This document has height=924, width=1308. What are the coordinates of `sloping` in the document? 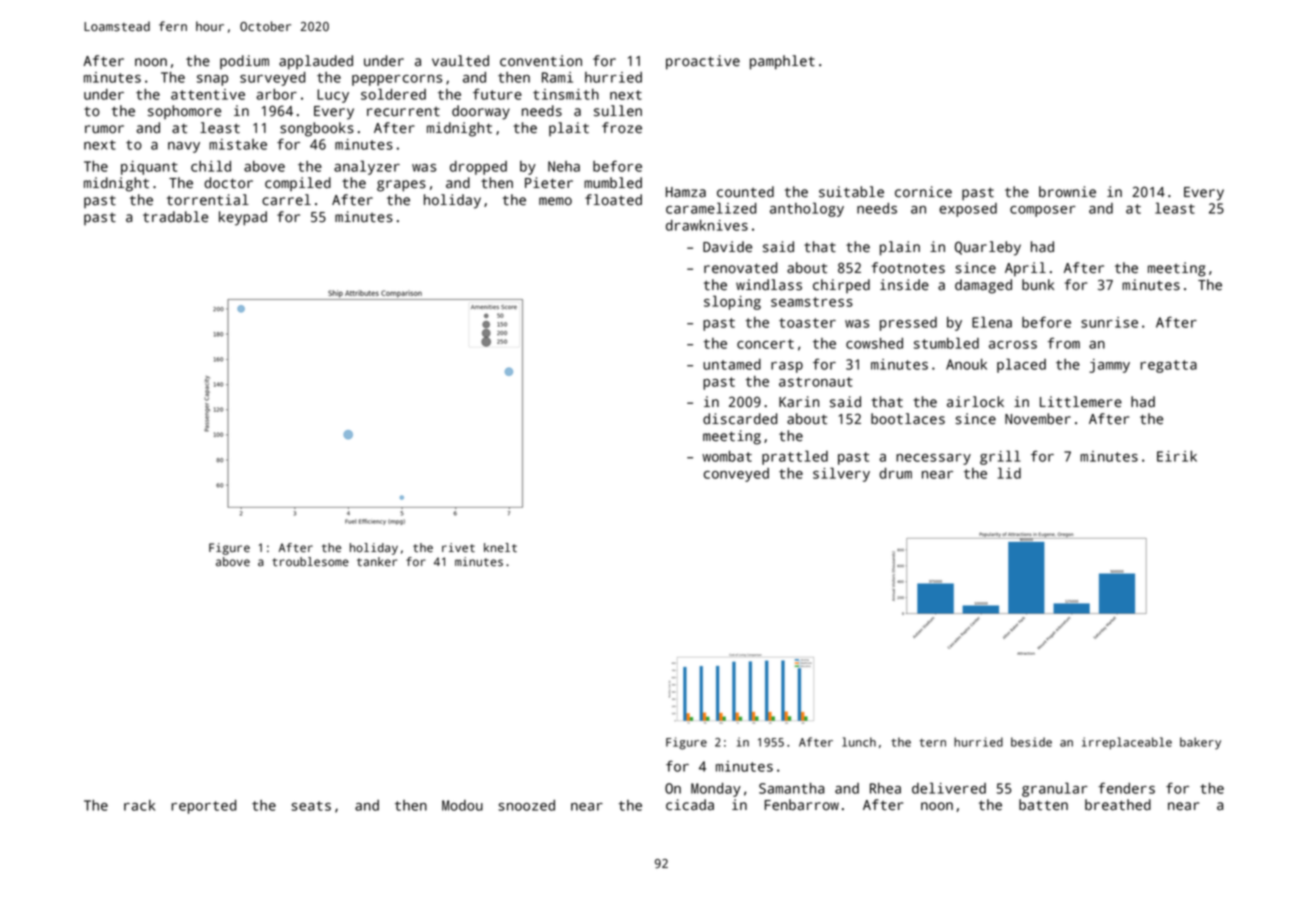 It's located at (732, 302).
